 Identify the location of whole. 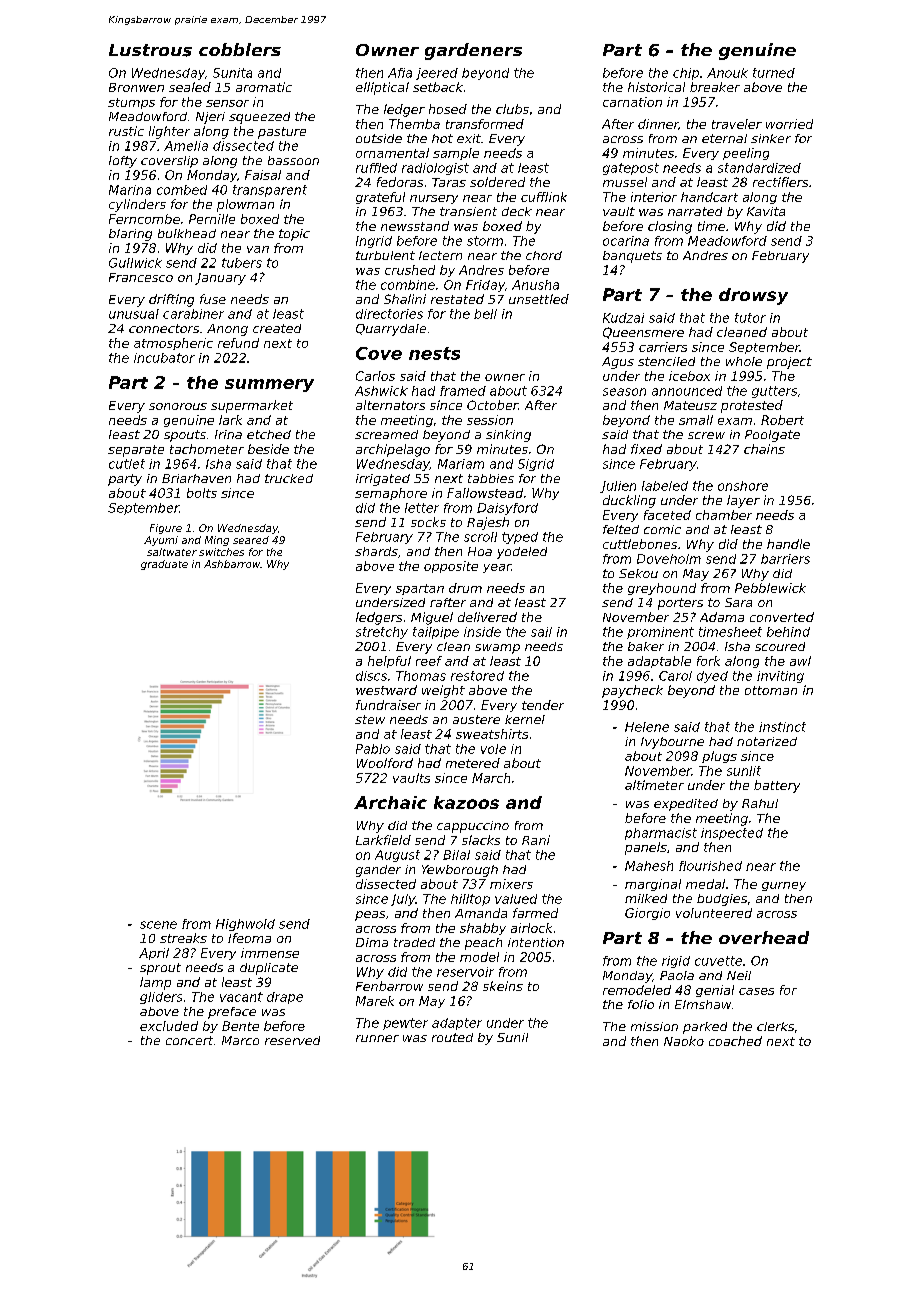
(744, 361).
